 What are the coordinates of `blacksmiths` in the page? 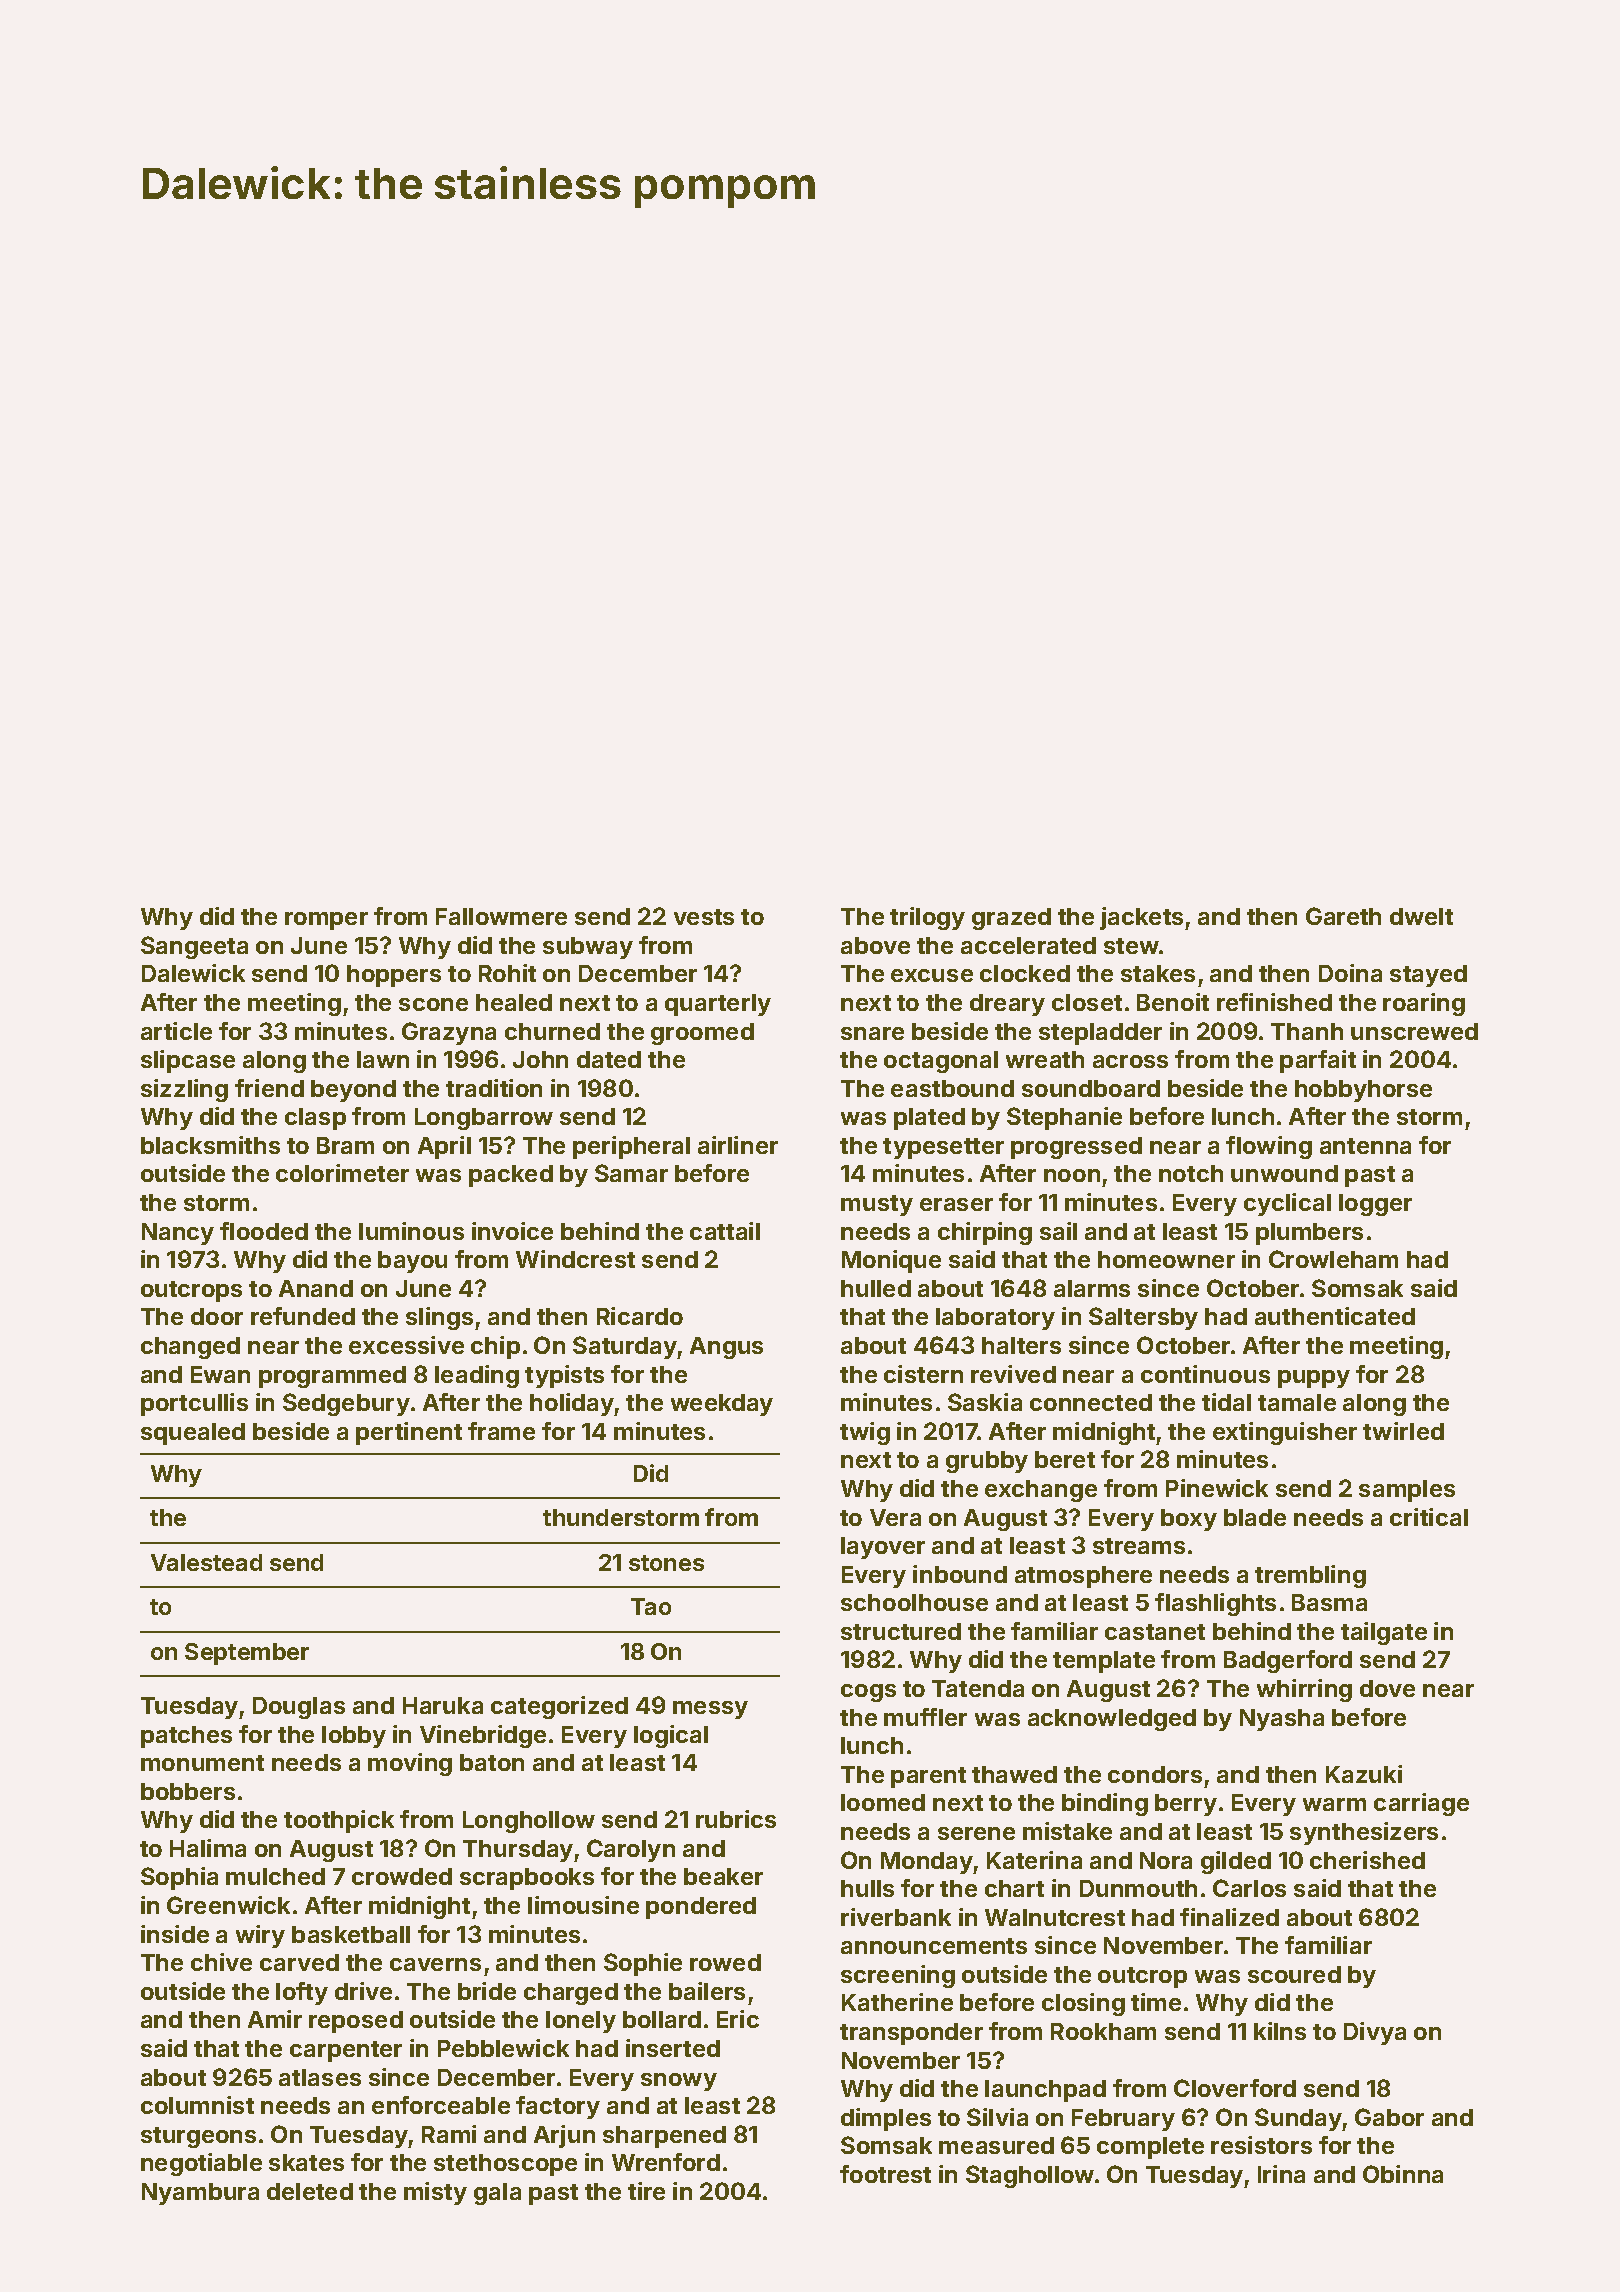 It's located at (210, 1145).
